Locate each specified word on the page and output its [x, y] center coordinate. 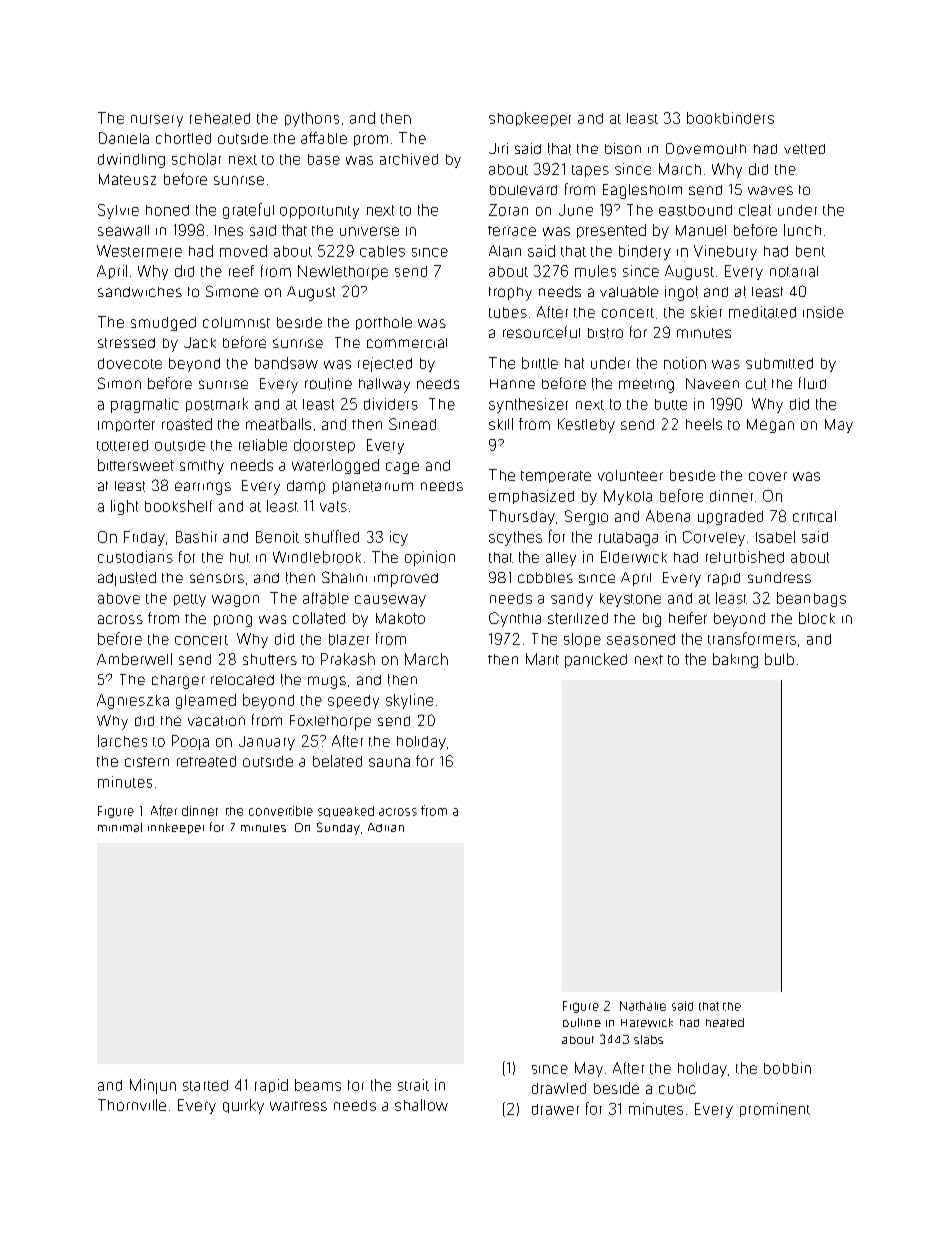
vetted [804, 149]
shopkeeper [530, 119]
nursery [157, 121]
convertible [281, 811]
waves [770, 190]
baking [735, 660]
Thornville [132, 1105]
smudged [163, 324]
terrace [512, 231]
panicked [596, 660]
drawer [555, 1109]
